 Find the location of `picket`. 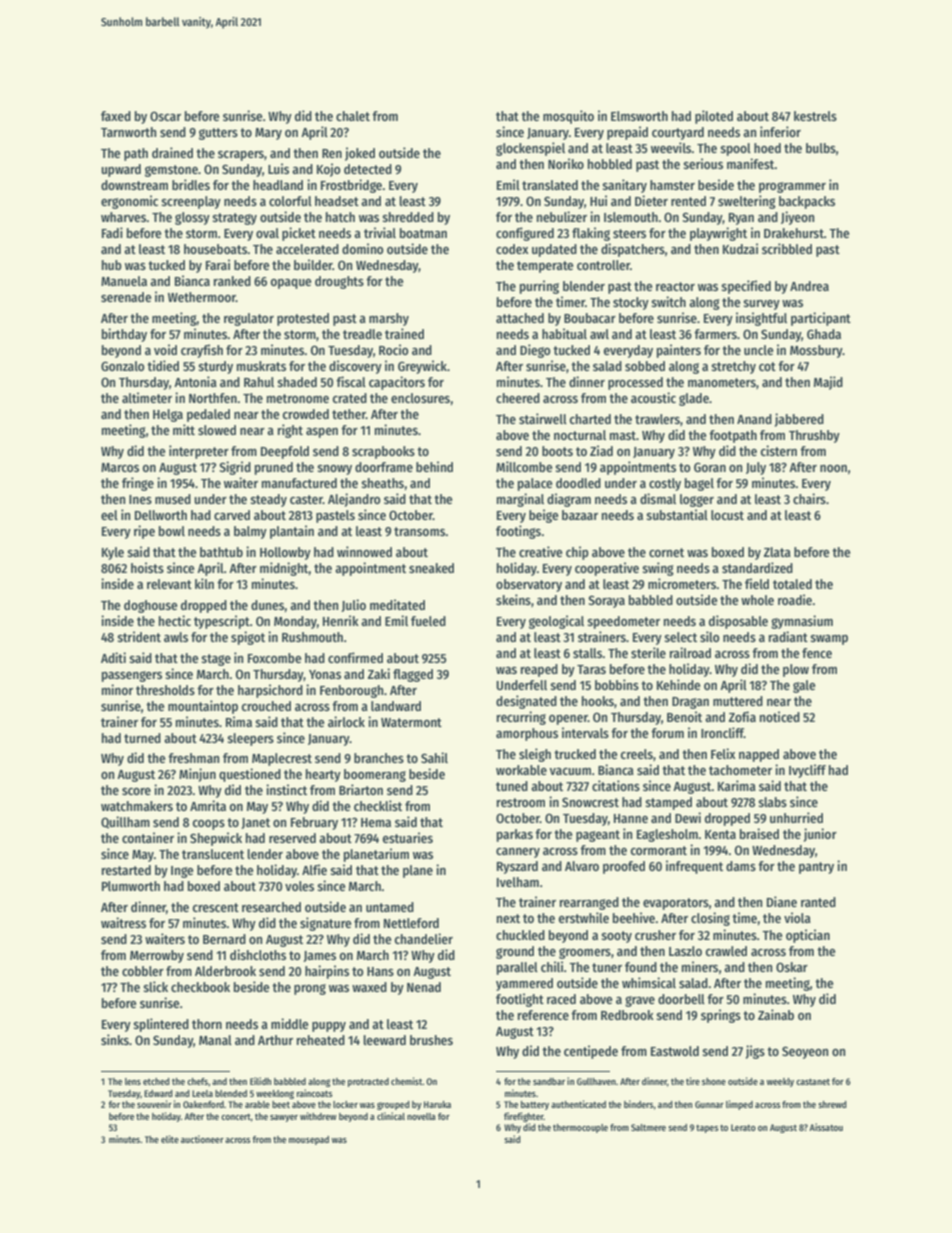

picket is located at coordinates (299, 234).
